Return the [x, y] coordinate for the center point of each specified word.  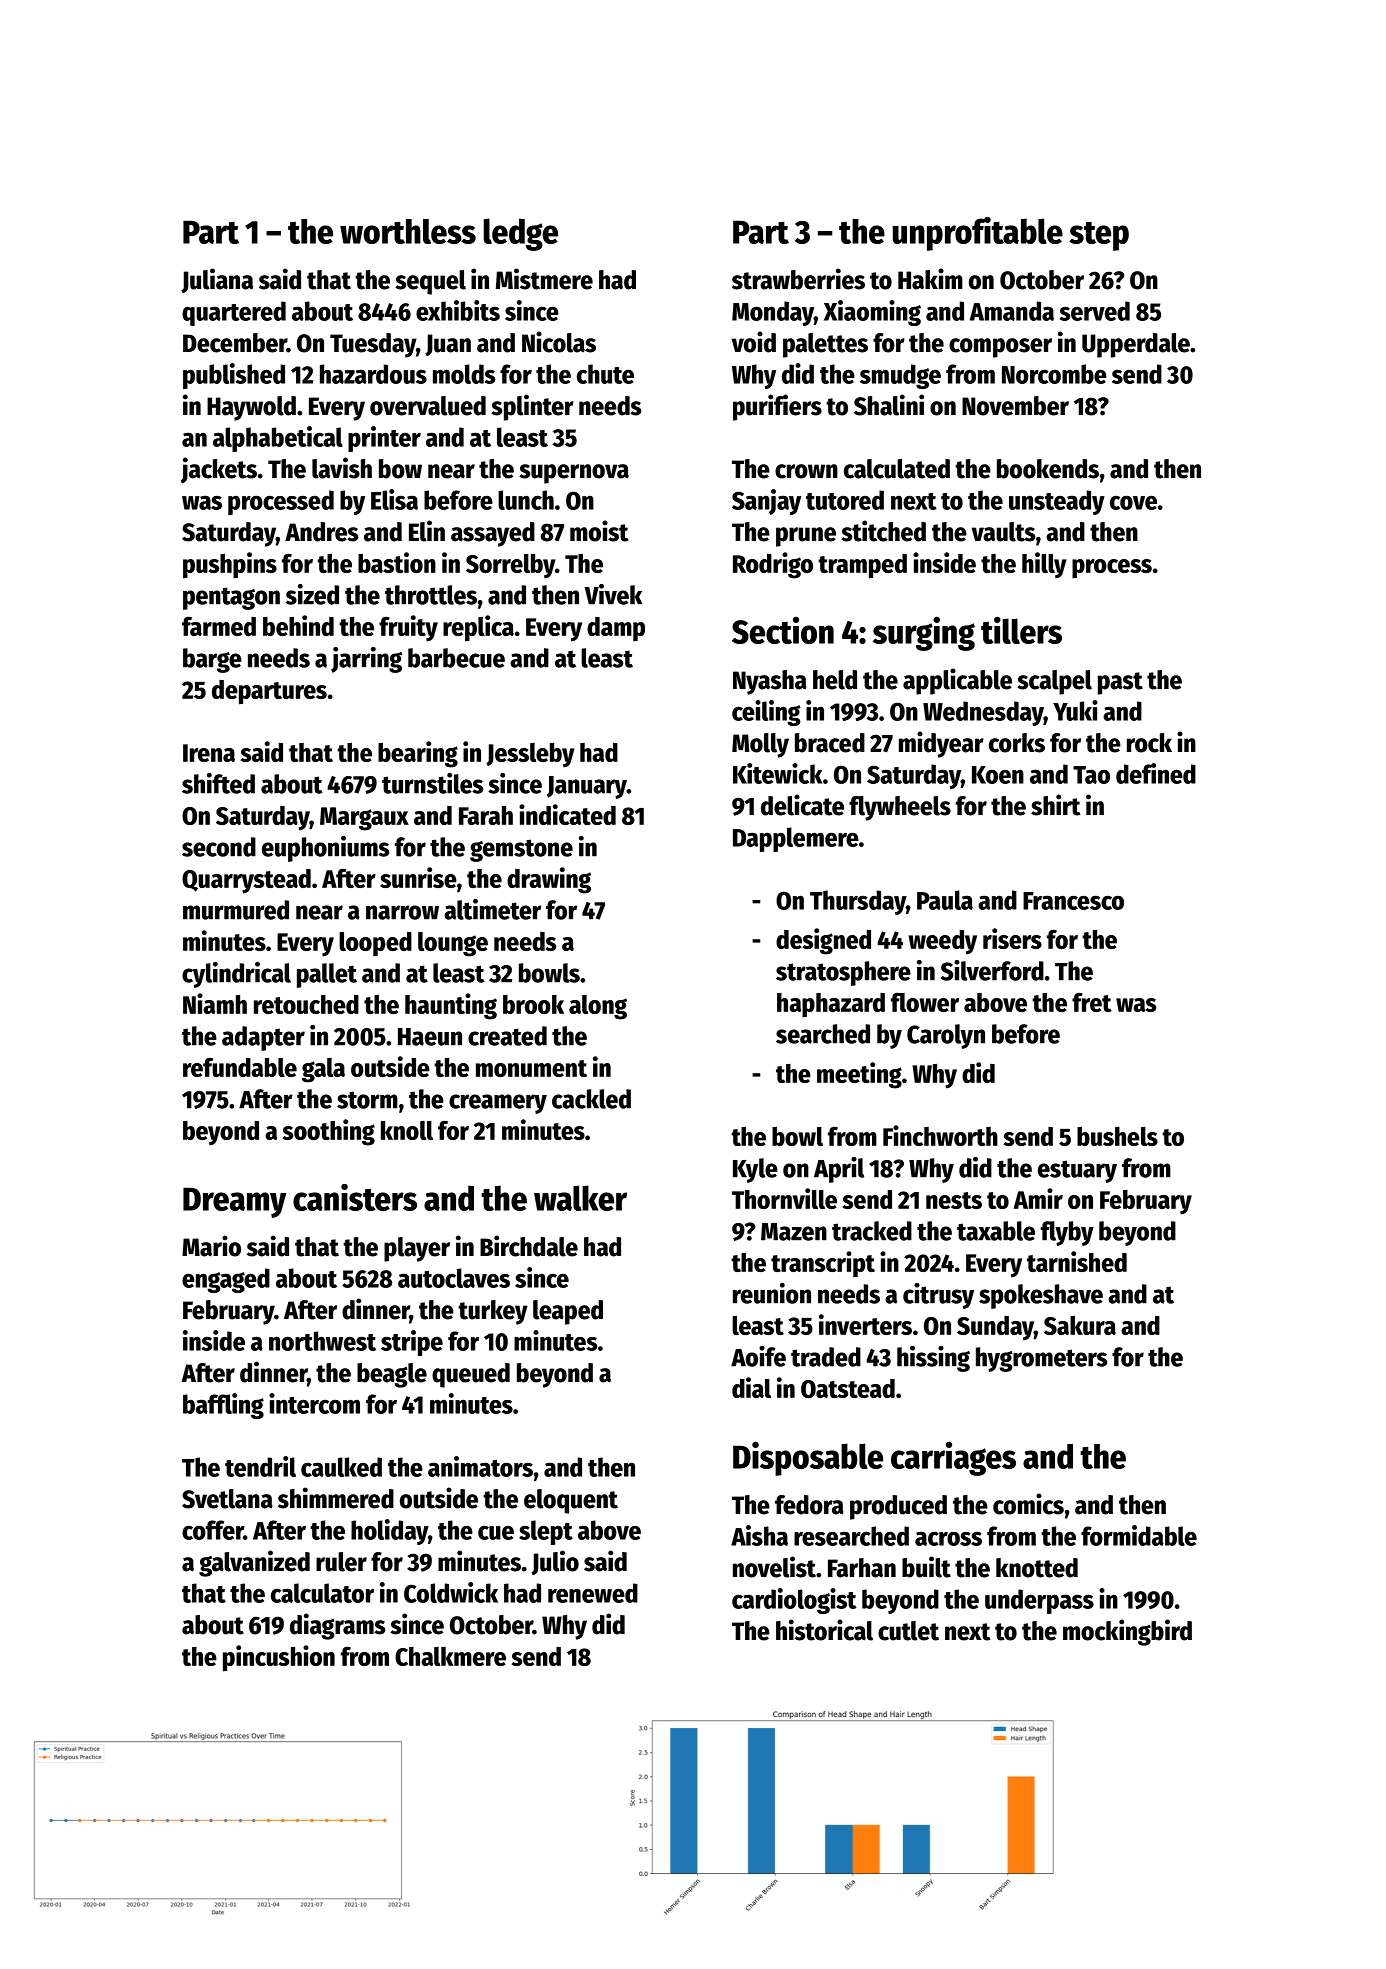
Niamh [215, 1003]
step [1099, 236]
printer [384, 439]
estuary [1077, 1171]
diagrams [337, 1626]
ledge [520, 234]
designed [823, 941]
